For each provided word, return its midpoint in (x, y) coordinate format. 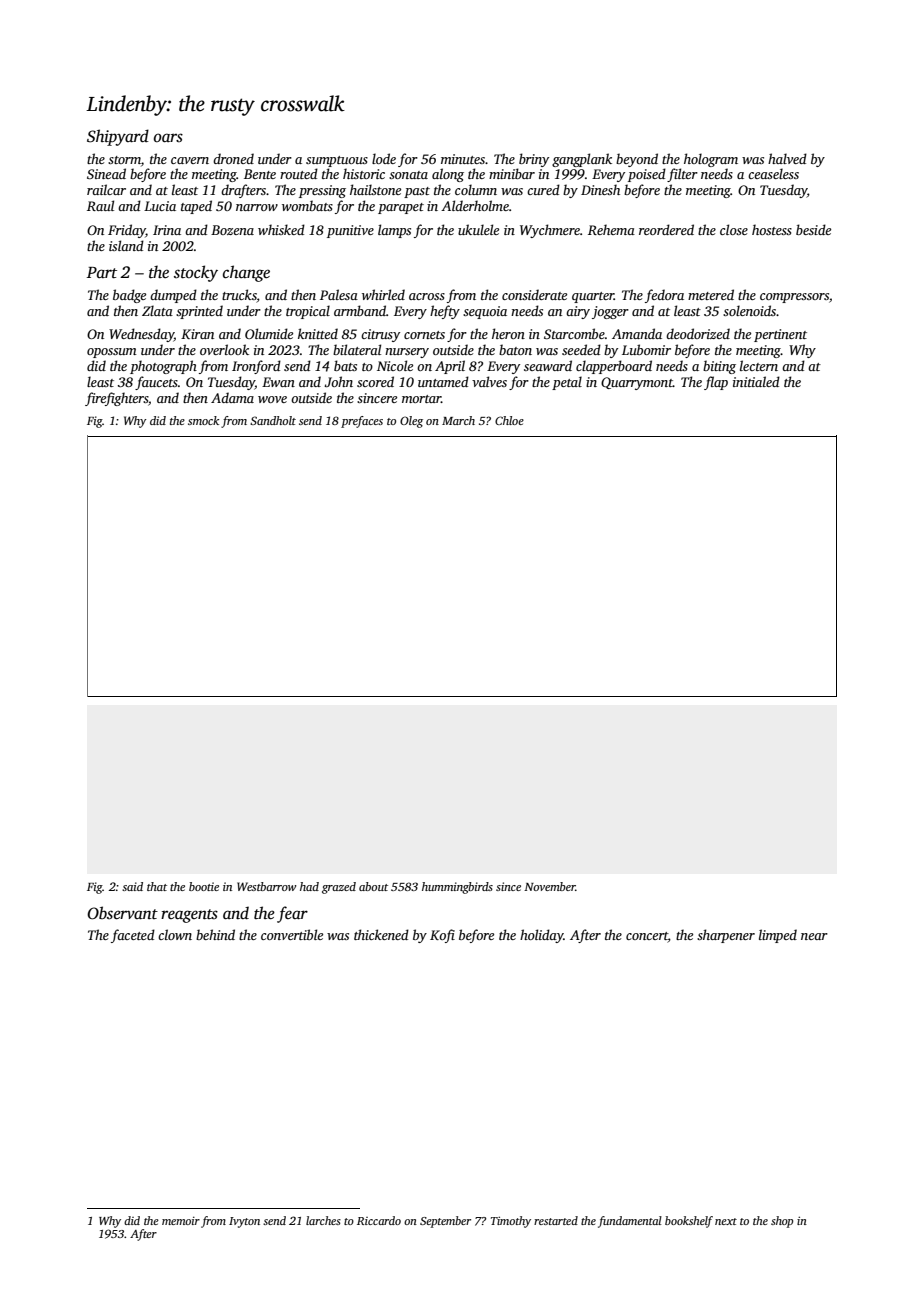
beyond (637, 160)
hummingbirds (457, 888)
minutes (463, 159)
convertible (292, 934)
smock (203, 420)
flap (716, 383)
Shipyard (118, 137)
